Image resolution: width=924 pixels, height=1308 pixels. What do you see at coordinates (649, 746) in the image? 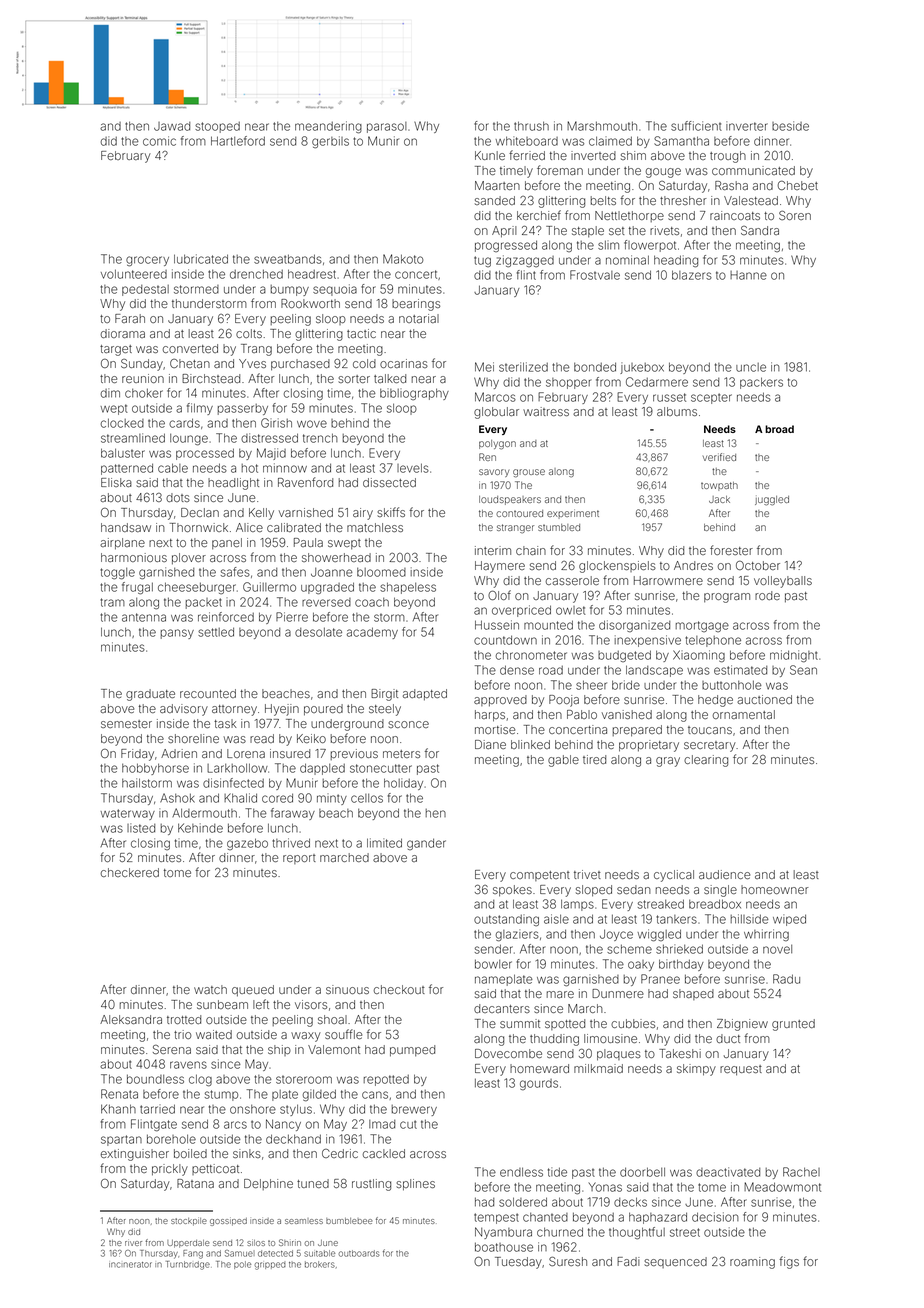
I see `proprietary` at bounding box center [649, 746].
